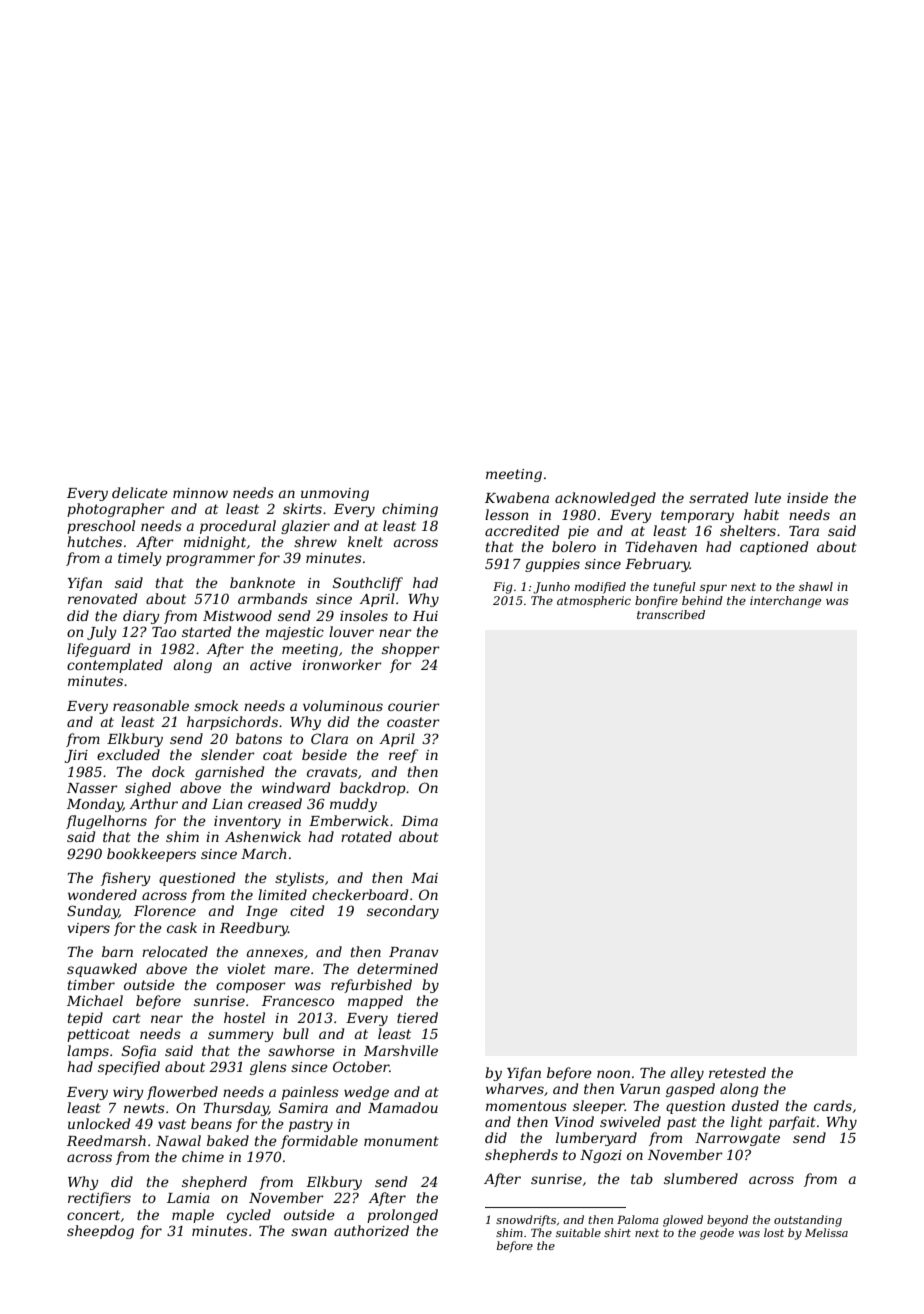  What do you see at coordinates (424, 878) in the page?
I see `Mai` at bounding box center [424, 878].
